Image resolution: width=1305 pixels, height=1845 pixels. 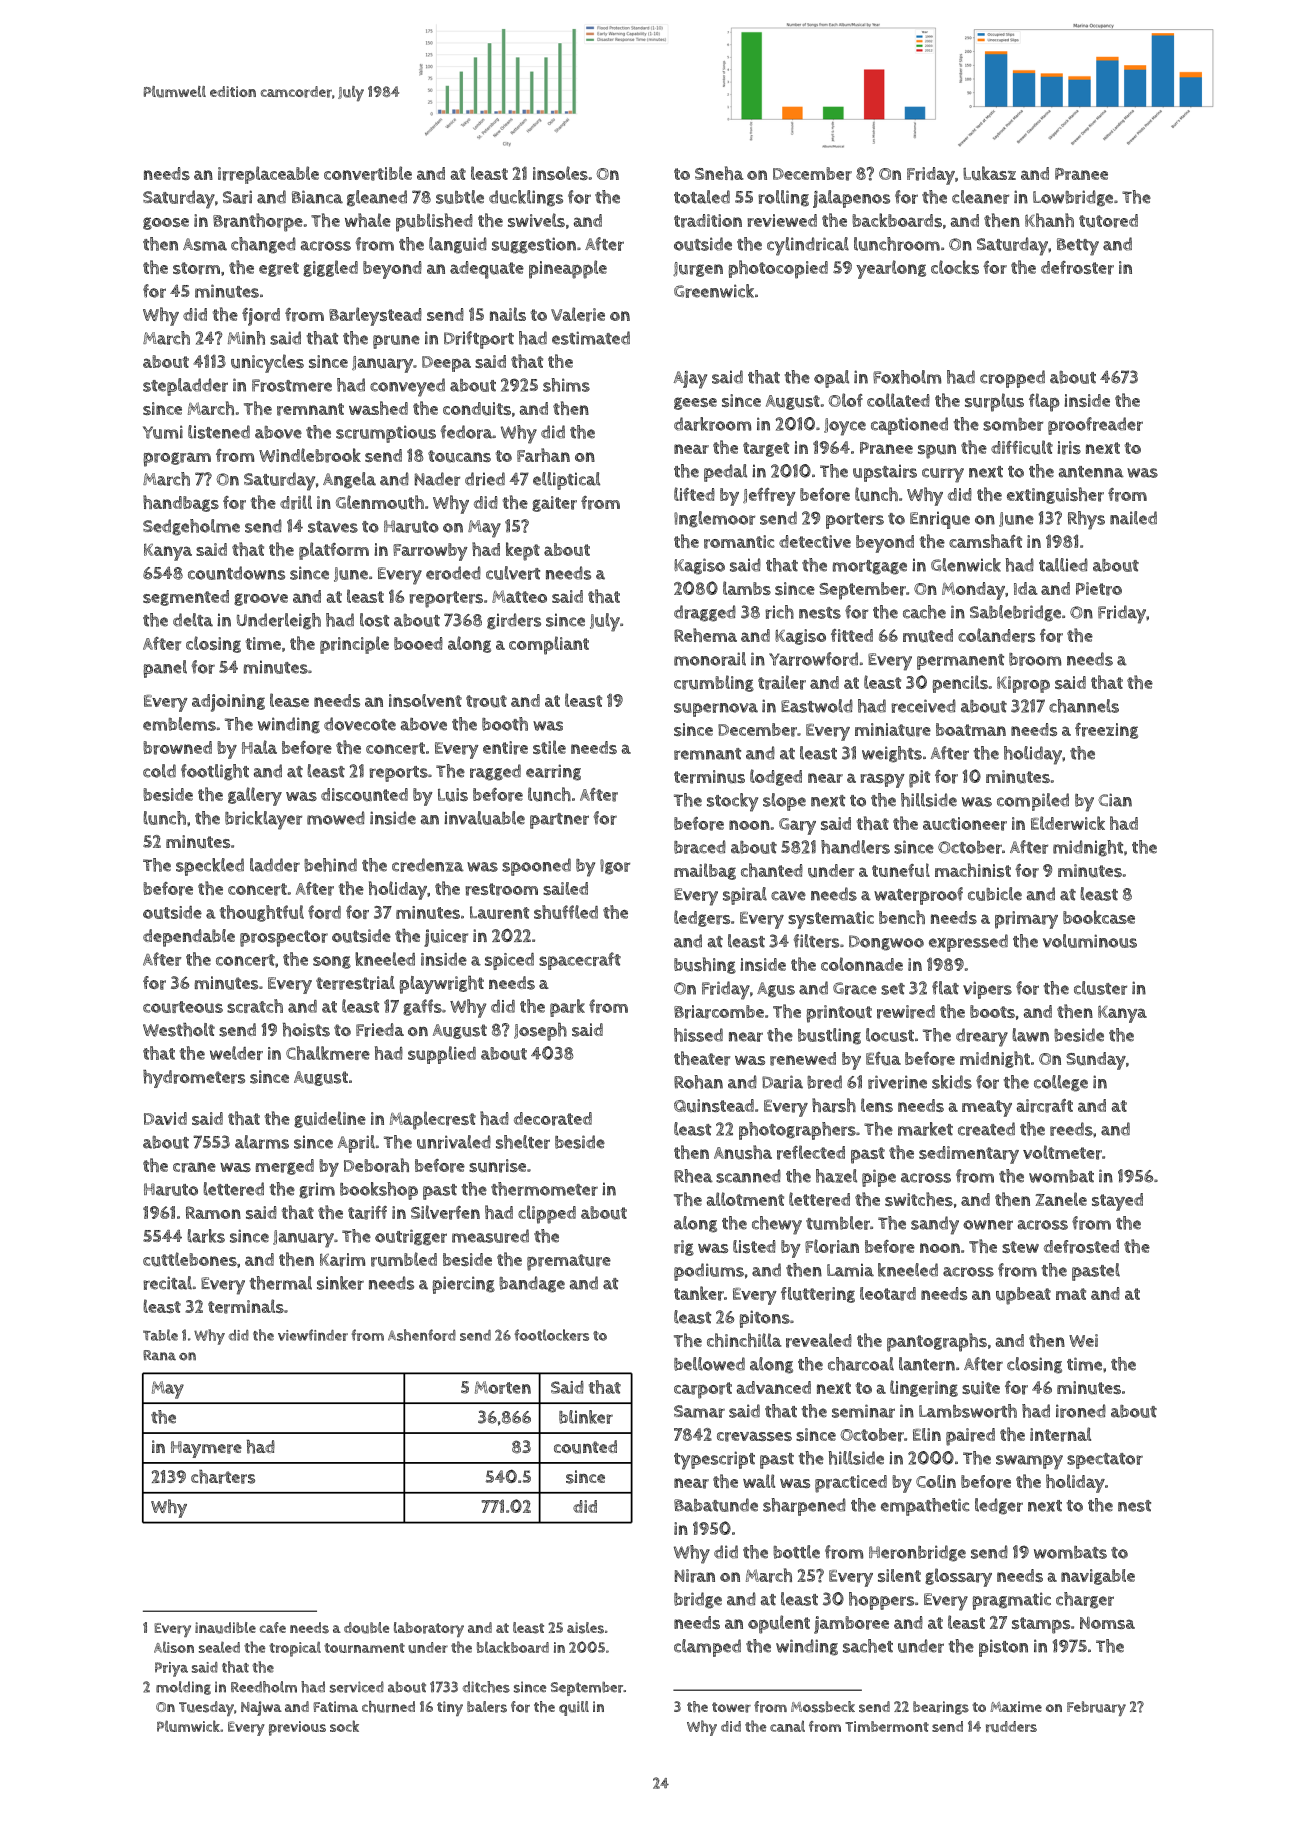 What do you see at coordinates (1061, 1083) in the document?
I see `college` at bounding box center [1061, 1083].
